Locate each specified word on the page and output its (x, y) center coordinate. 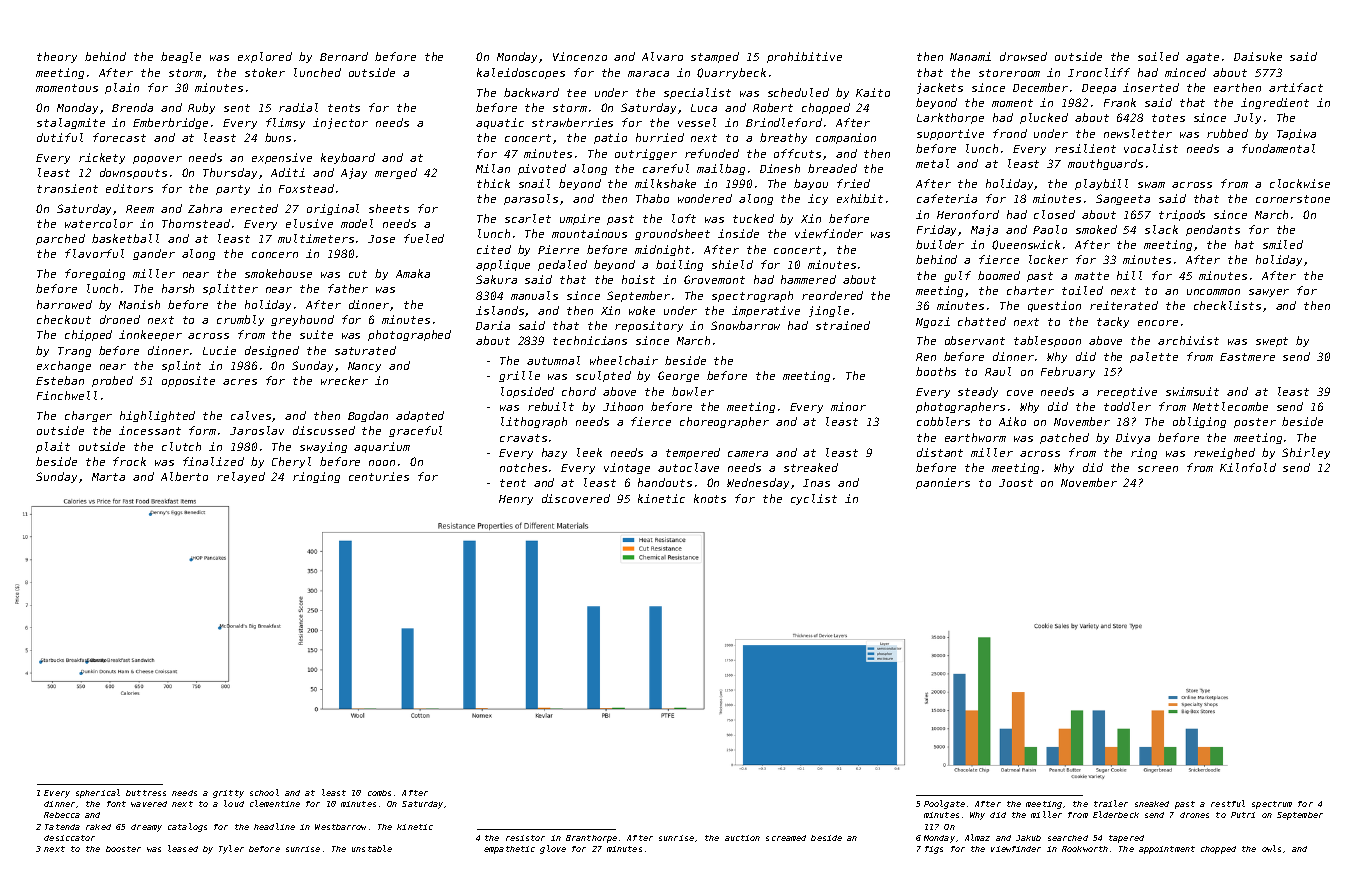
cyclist (814, 499)
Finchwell (67, 395)
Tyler (231, 849)
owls (1271, 848)
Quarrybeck (731, 73)
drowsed (1023, 56)
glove (553, 849)
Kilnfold (1248, 467)
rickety (102, 158)
